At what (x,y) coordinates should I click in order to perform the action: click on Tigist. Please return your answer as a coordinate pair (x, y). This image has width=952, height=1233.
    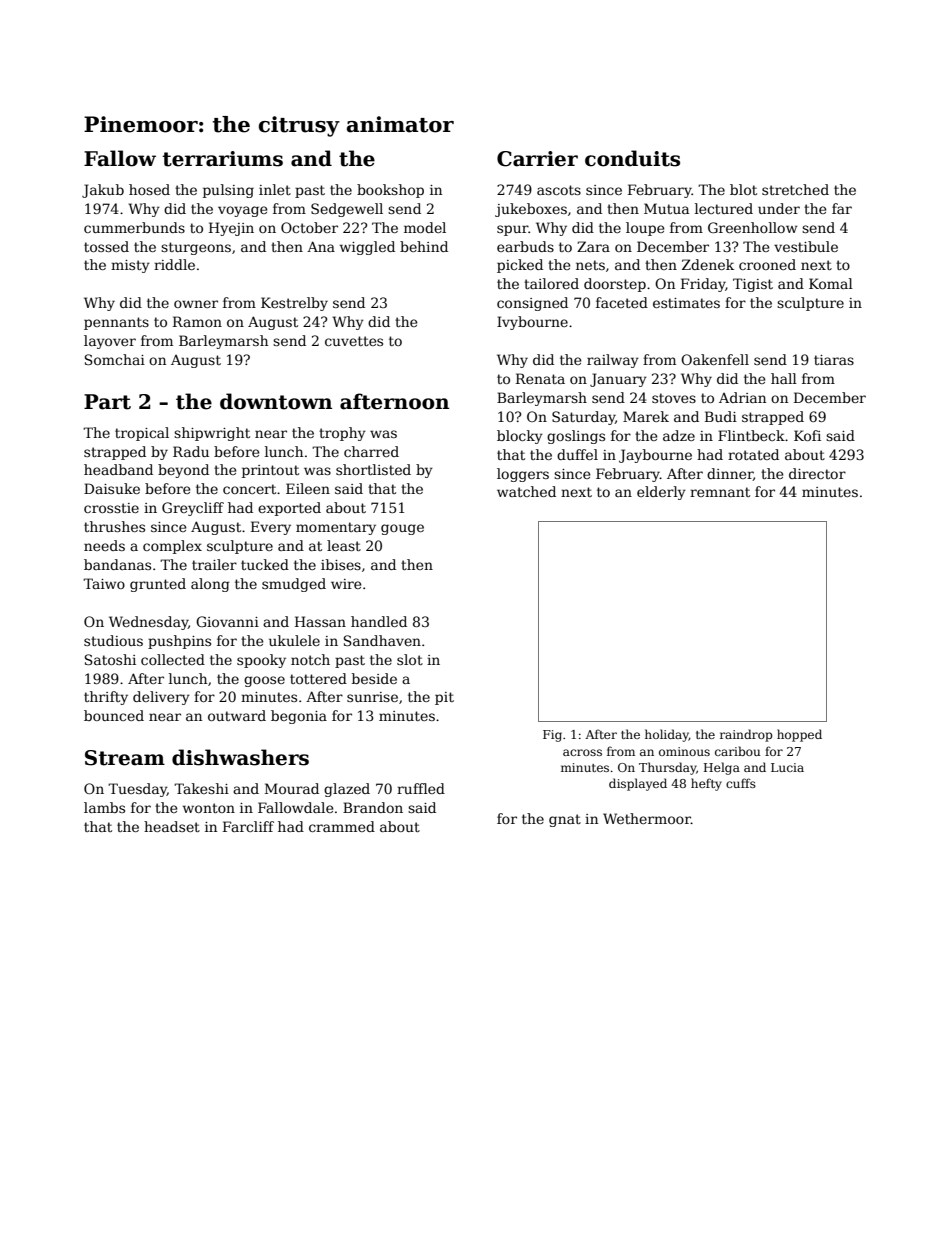
    Looking at the image, I should click on (753, 285).
